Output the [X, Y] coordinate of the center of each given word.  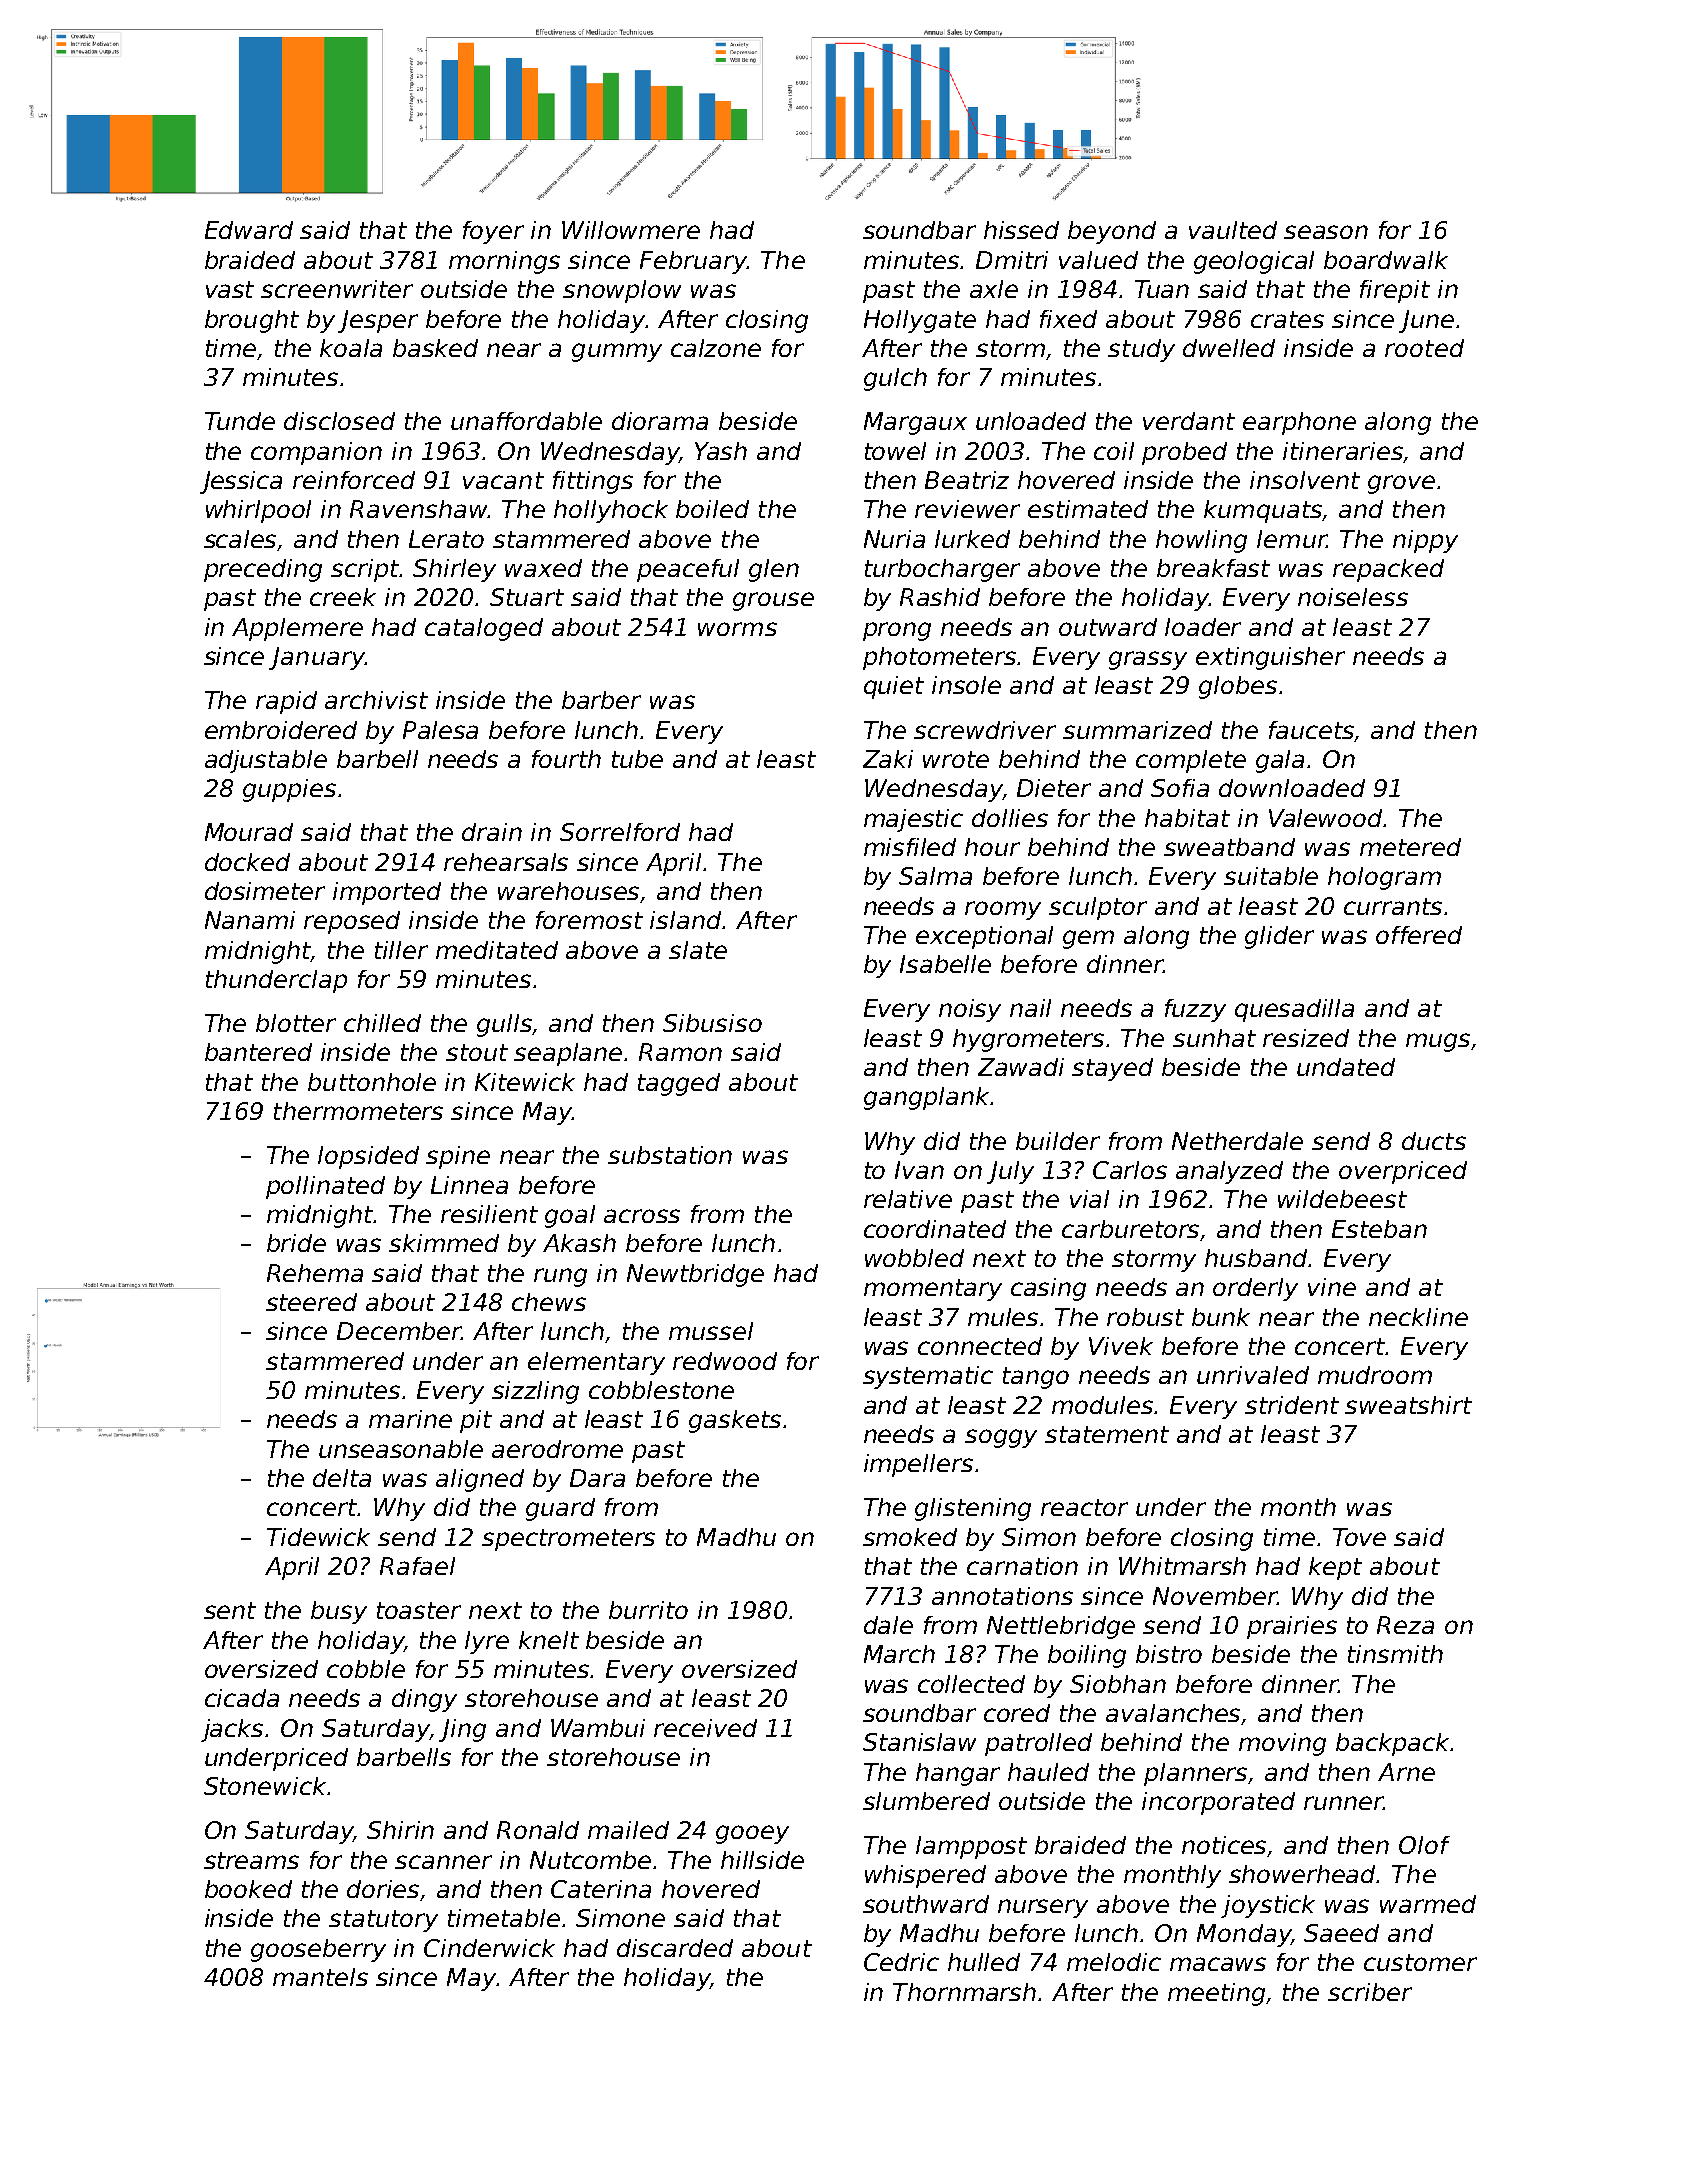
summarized [1137, 730]
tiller [401, 950]
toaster [419, 1610]
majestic [913, 820]
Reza [1405, 1625]
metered [1410, 847]
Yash [721, 451]
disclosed [339, 421]
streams [251, 1860]
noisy [970, 1010]
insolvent [1305, 480]
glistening [973, 1509]
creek [343, 597]
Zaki [888, 759]
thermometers [358, 1111]
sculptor [1098, 908]
